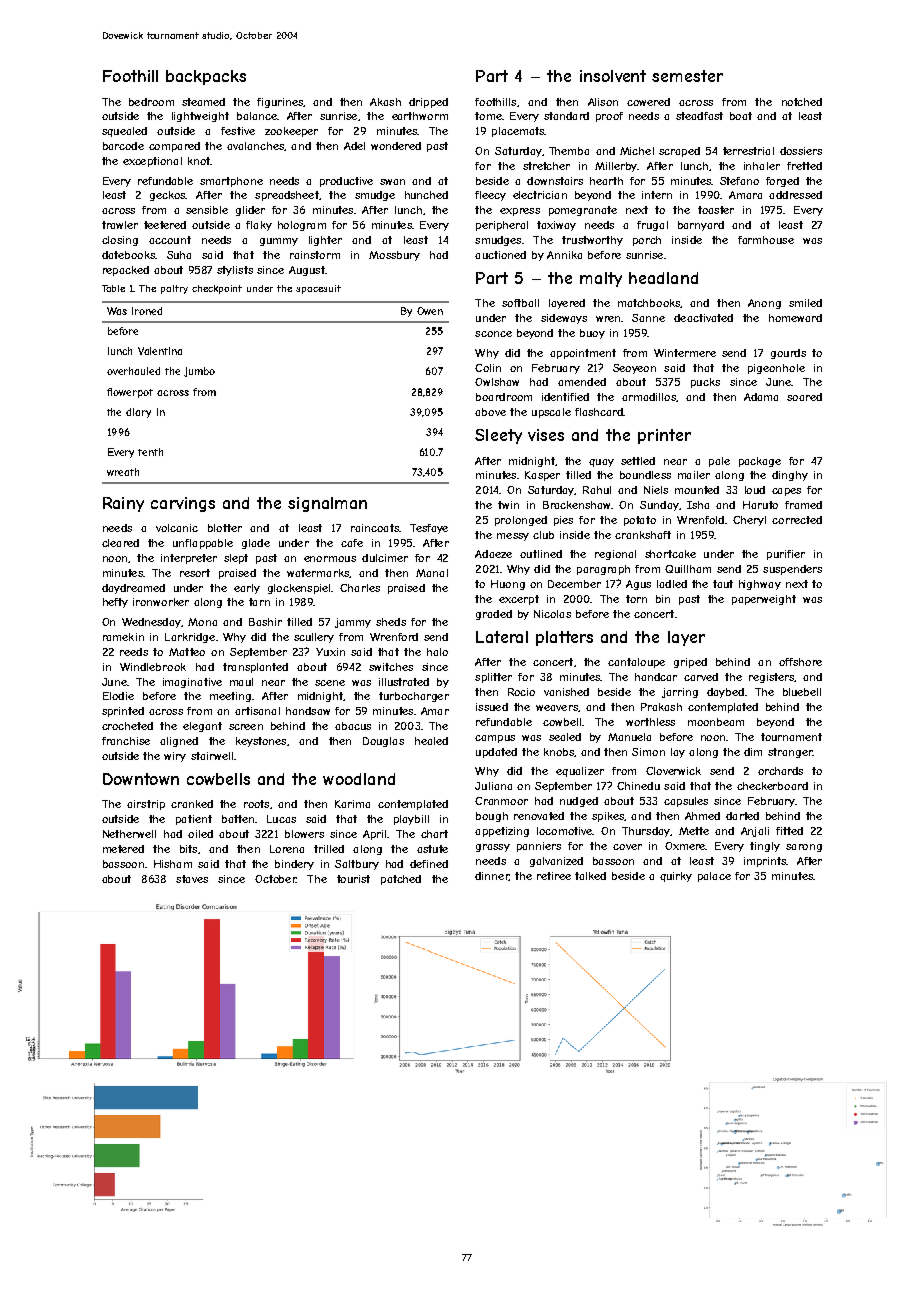 This screenshot has height=1308, width=924. What do you see at coordinates (315, 255) in the screenshot?
I see `rainstorm` at bounding box center [315, 255].
